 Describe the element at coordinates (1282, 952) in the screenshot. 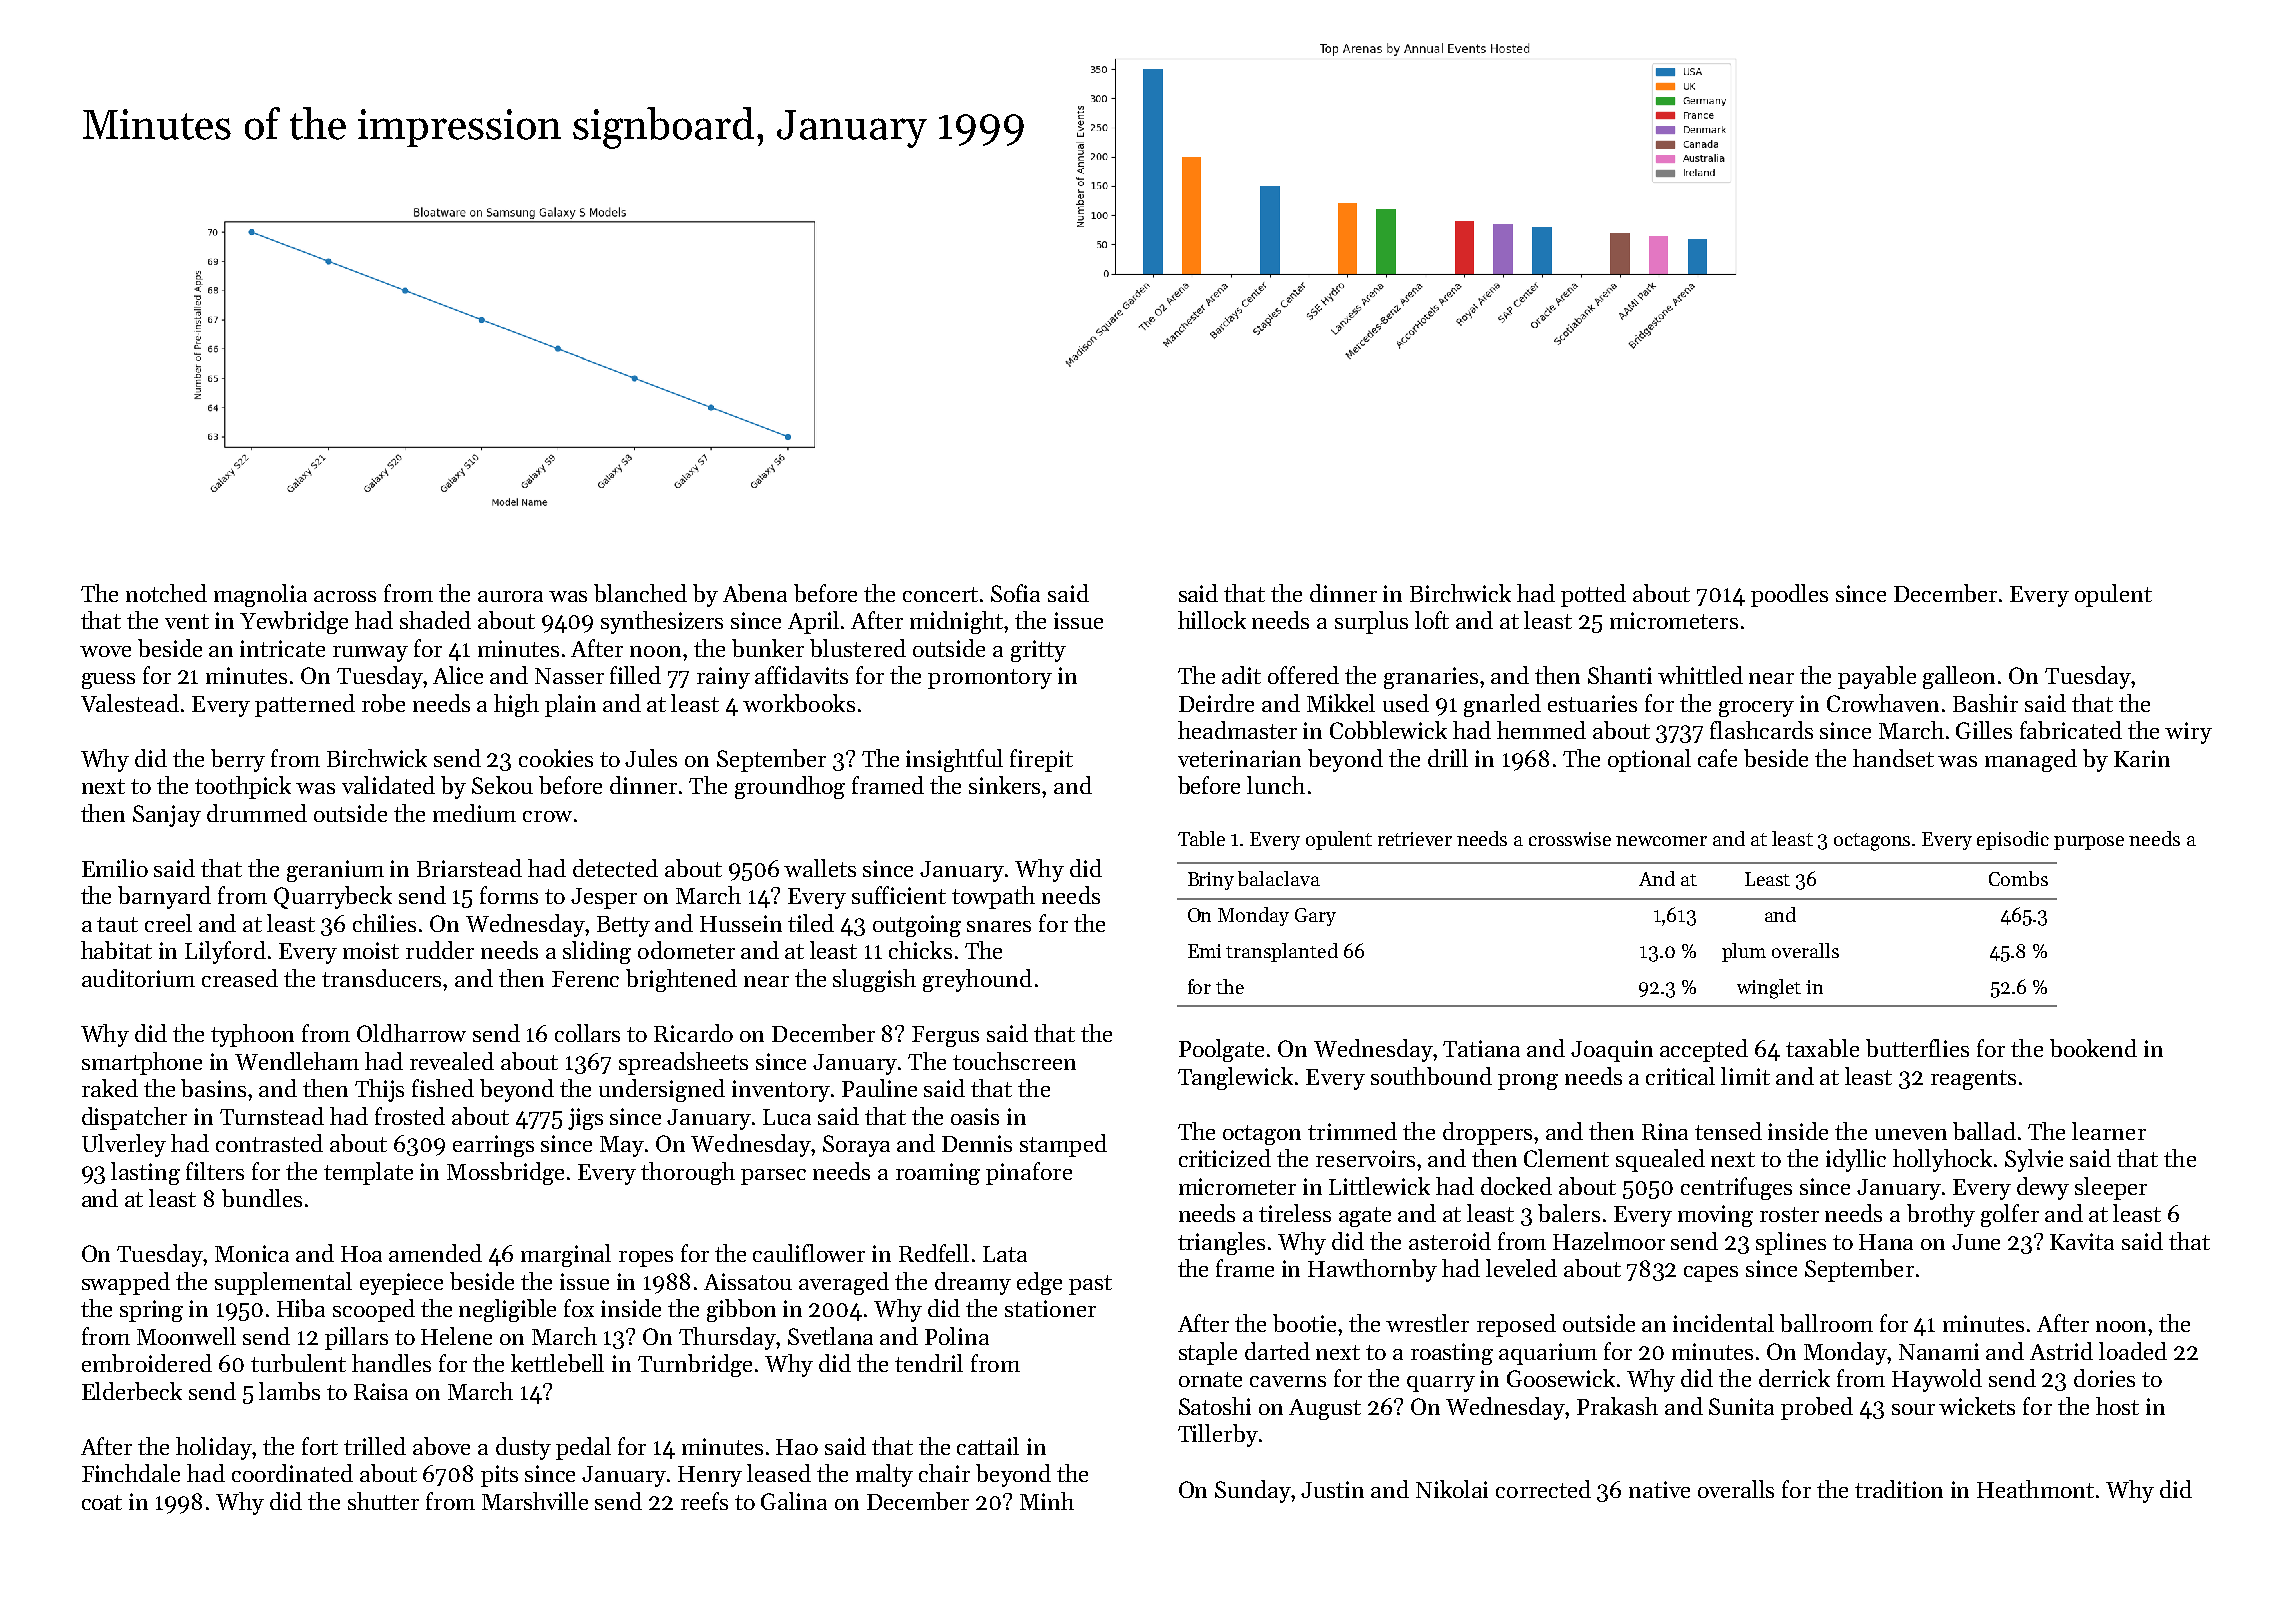

I see `transplanted` at that location.
